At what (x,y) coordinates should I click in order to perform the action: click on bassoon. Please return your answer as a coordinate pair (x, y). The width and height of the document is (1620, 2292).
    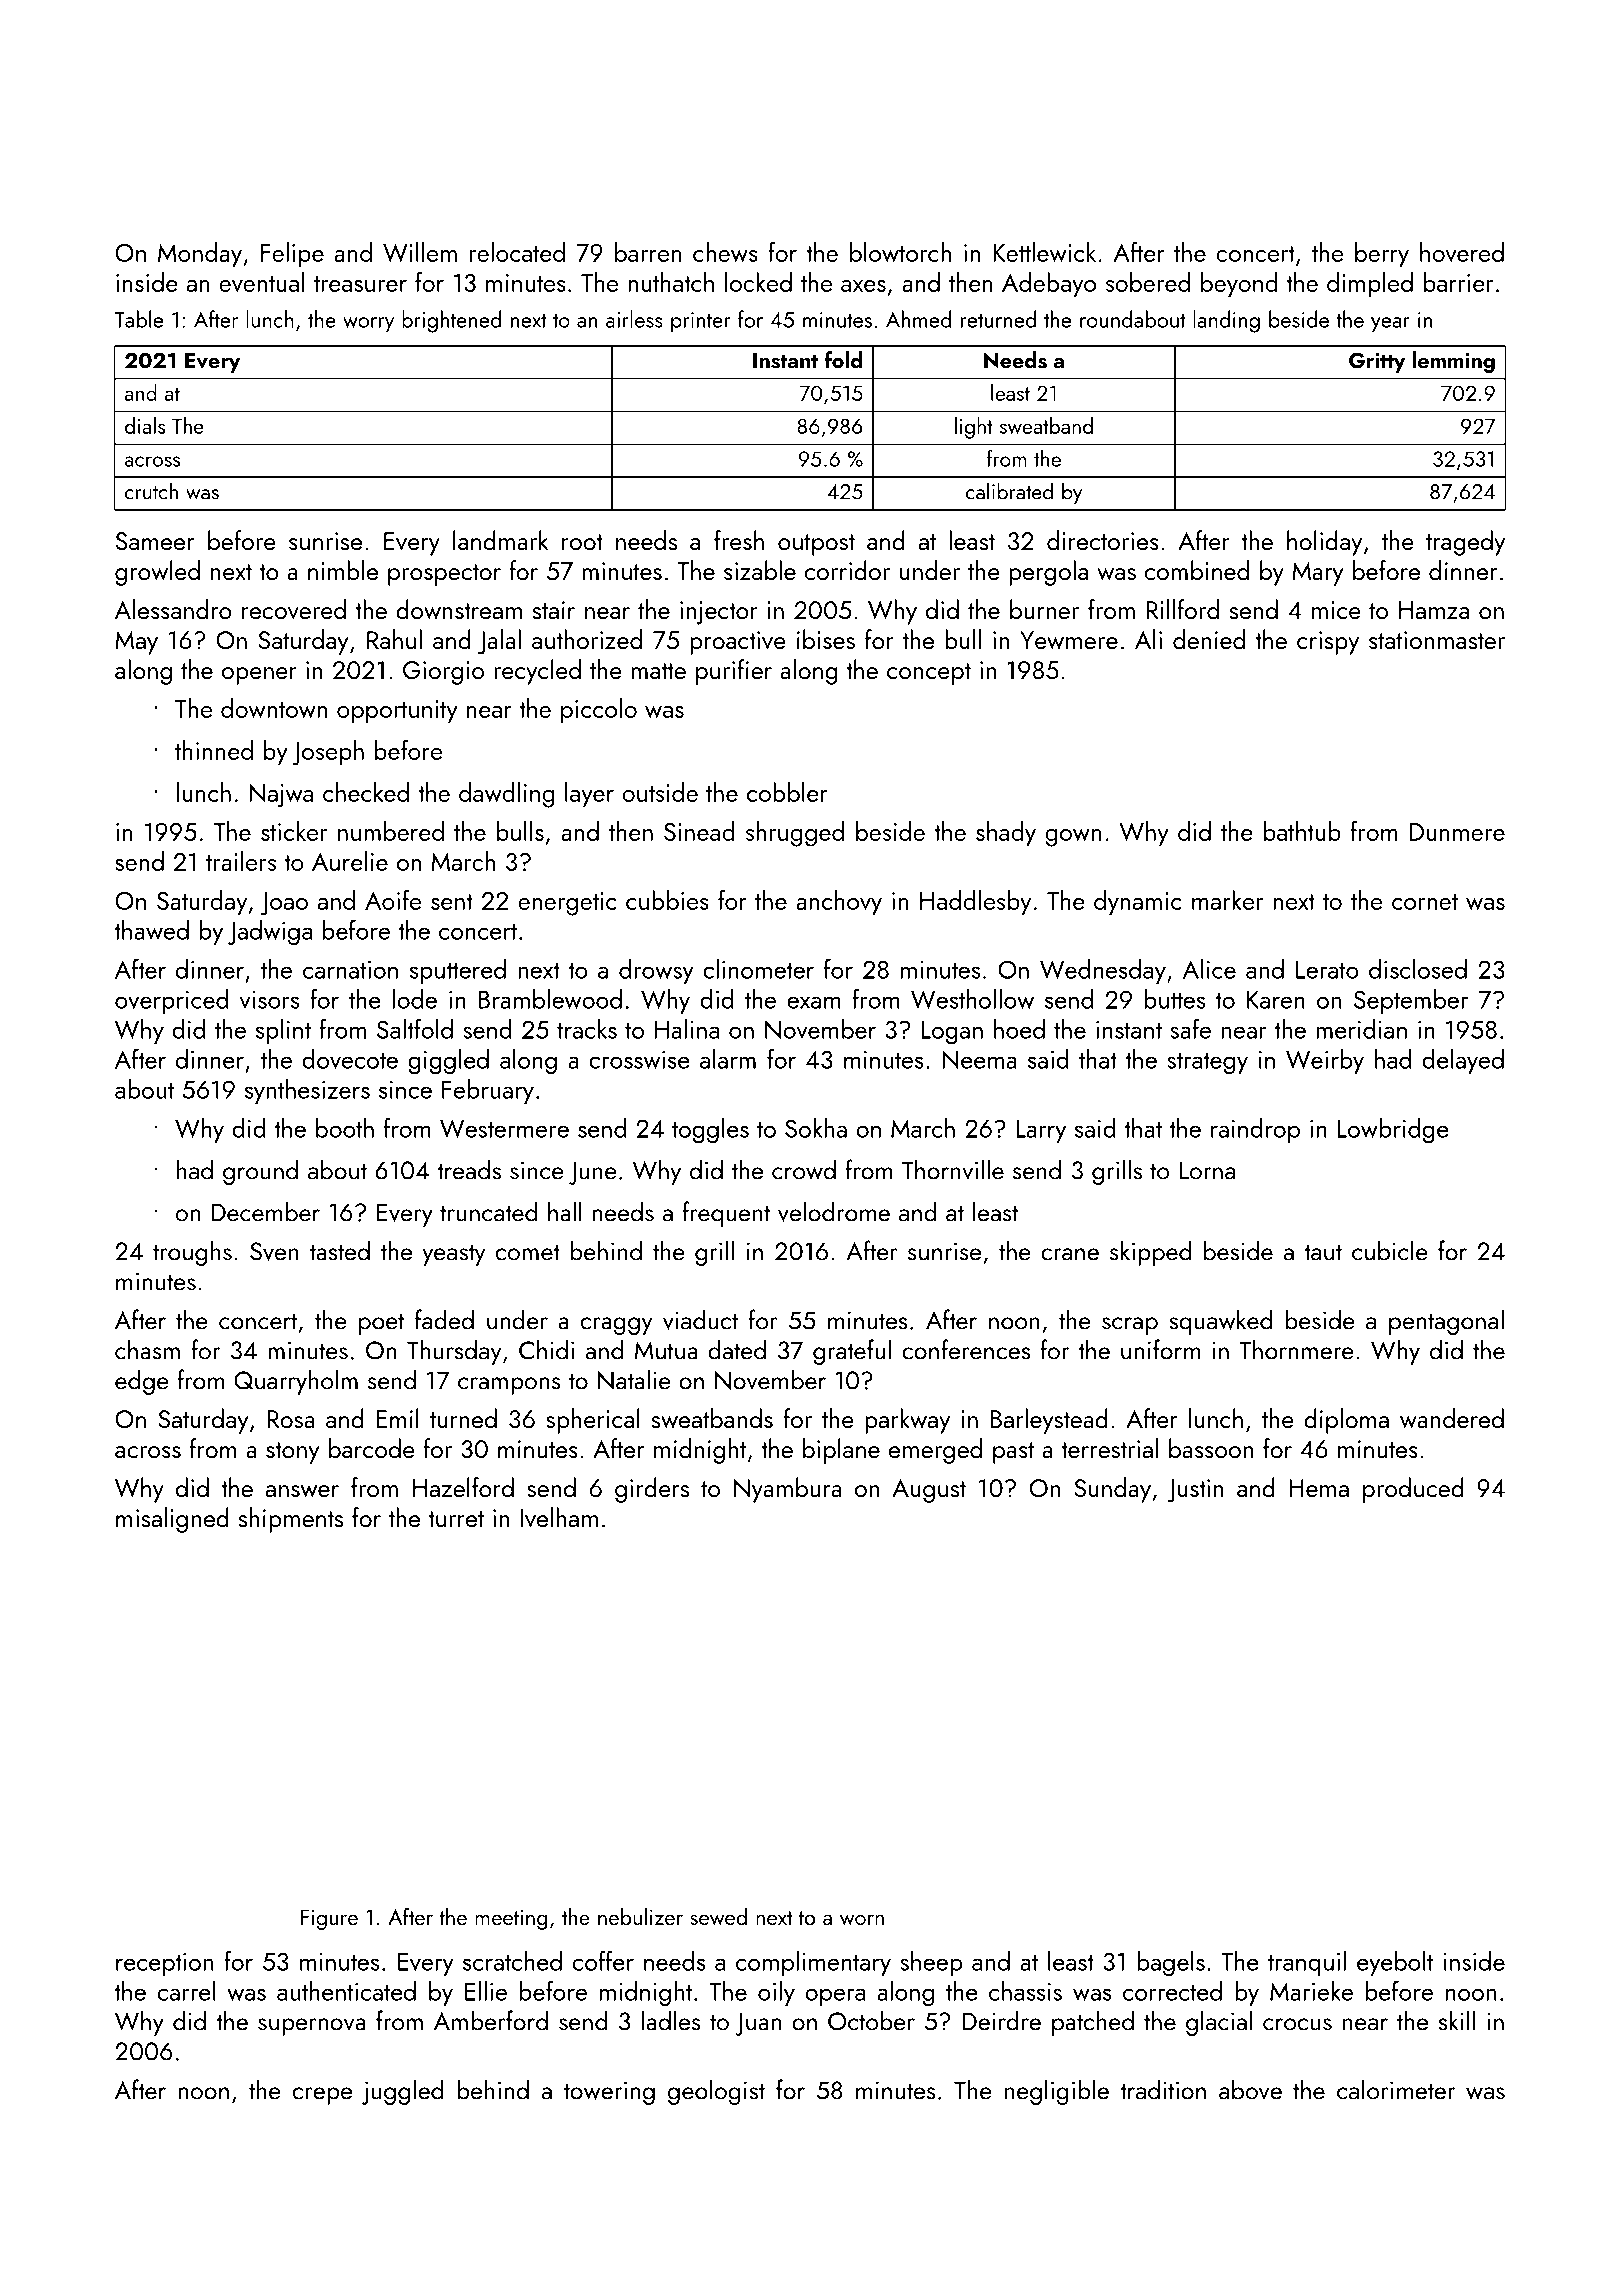
    Looking at the image, I should click on (1211, 1448).
